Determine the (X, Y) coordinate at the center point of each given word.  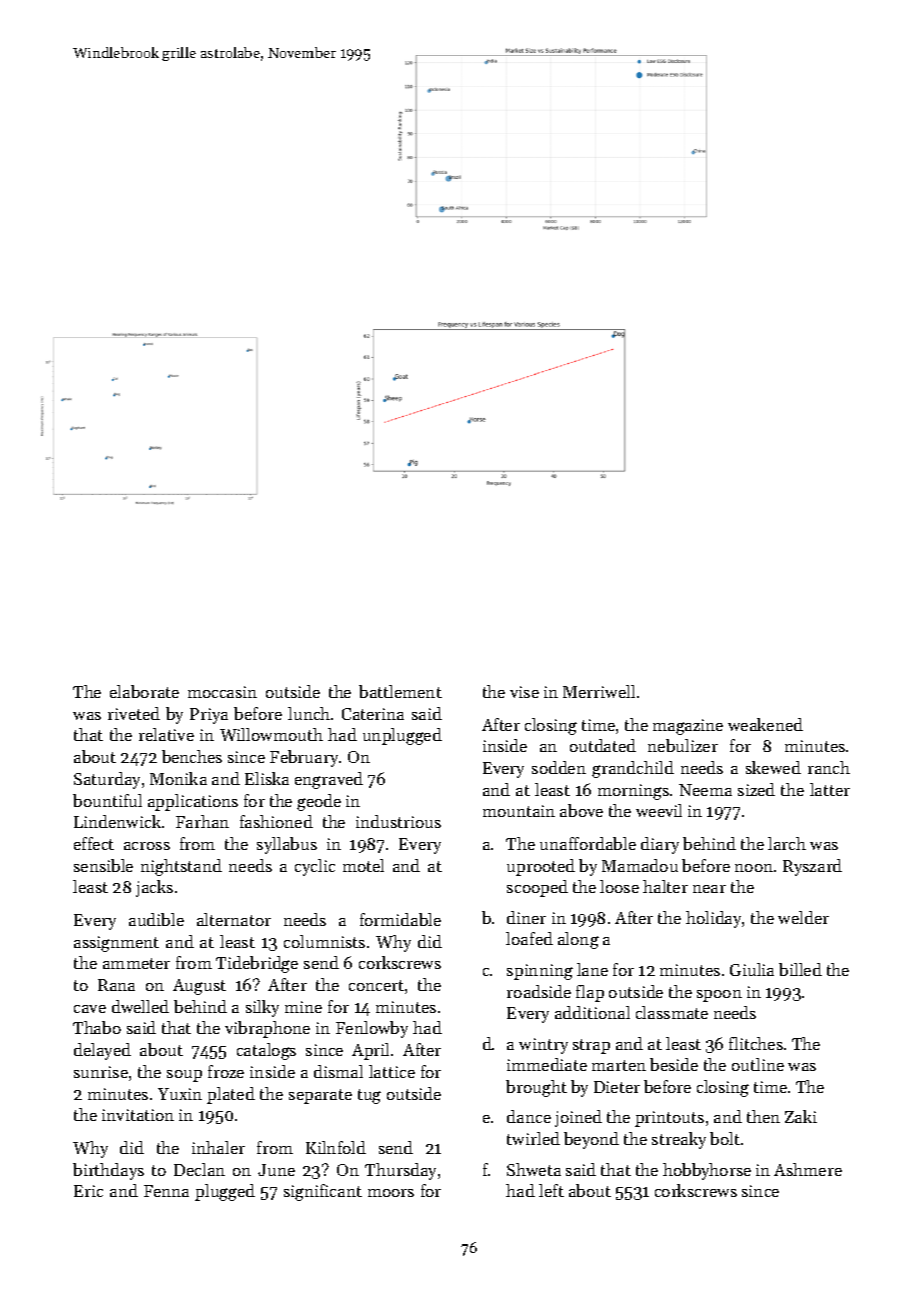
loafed (529, 938)
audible (156, 919)
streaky (679, 1140)
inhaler (218, 1147)
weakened (765, 724)
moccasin (222, 692)
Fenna (166, 1191)
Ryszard (812, 867)
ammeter (136, 963)
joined (578, 1118)
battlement (400, 691)
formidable (400, 919)
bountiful (107, 800)
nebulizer (683, 745)
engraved (329, 780)
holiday (714, 919)
